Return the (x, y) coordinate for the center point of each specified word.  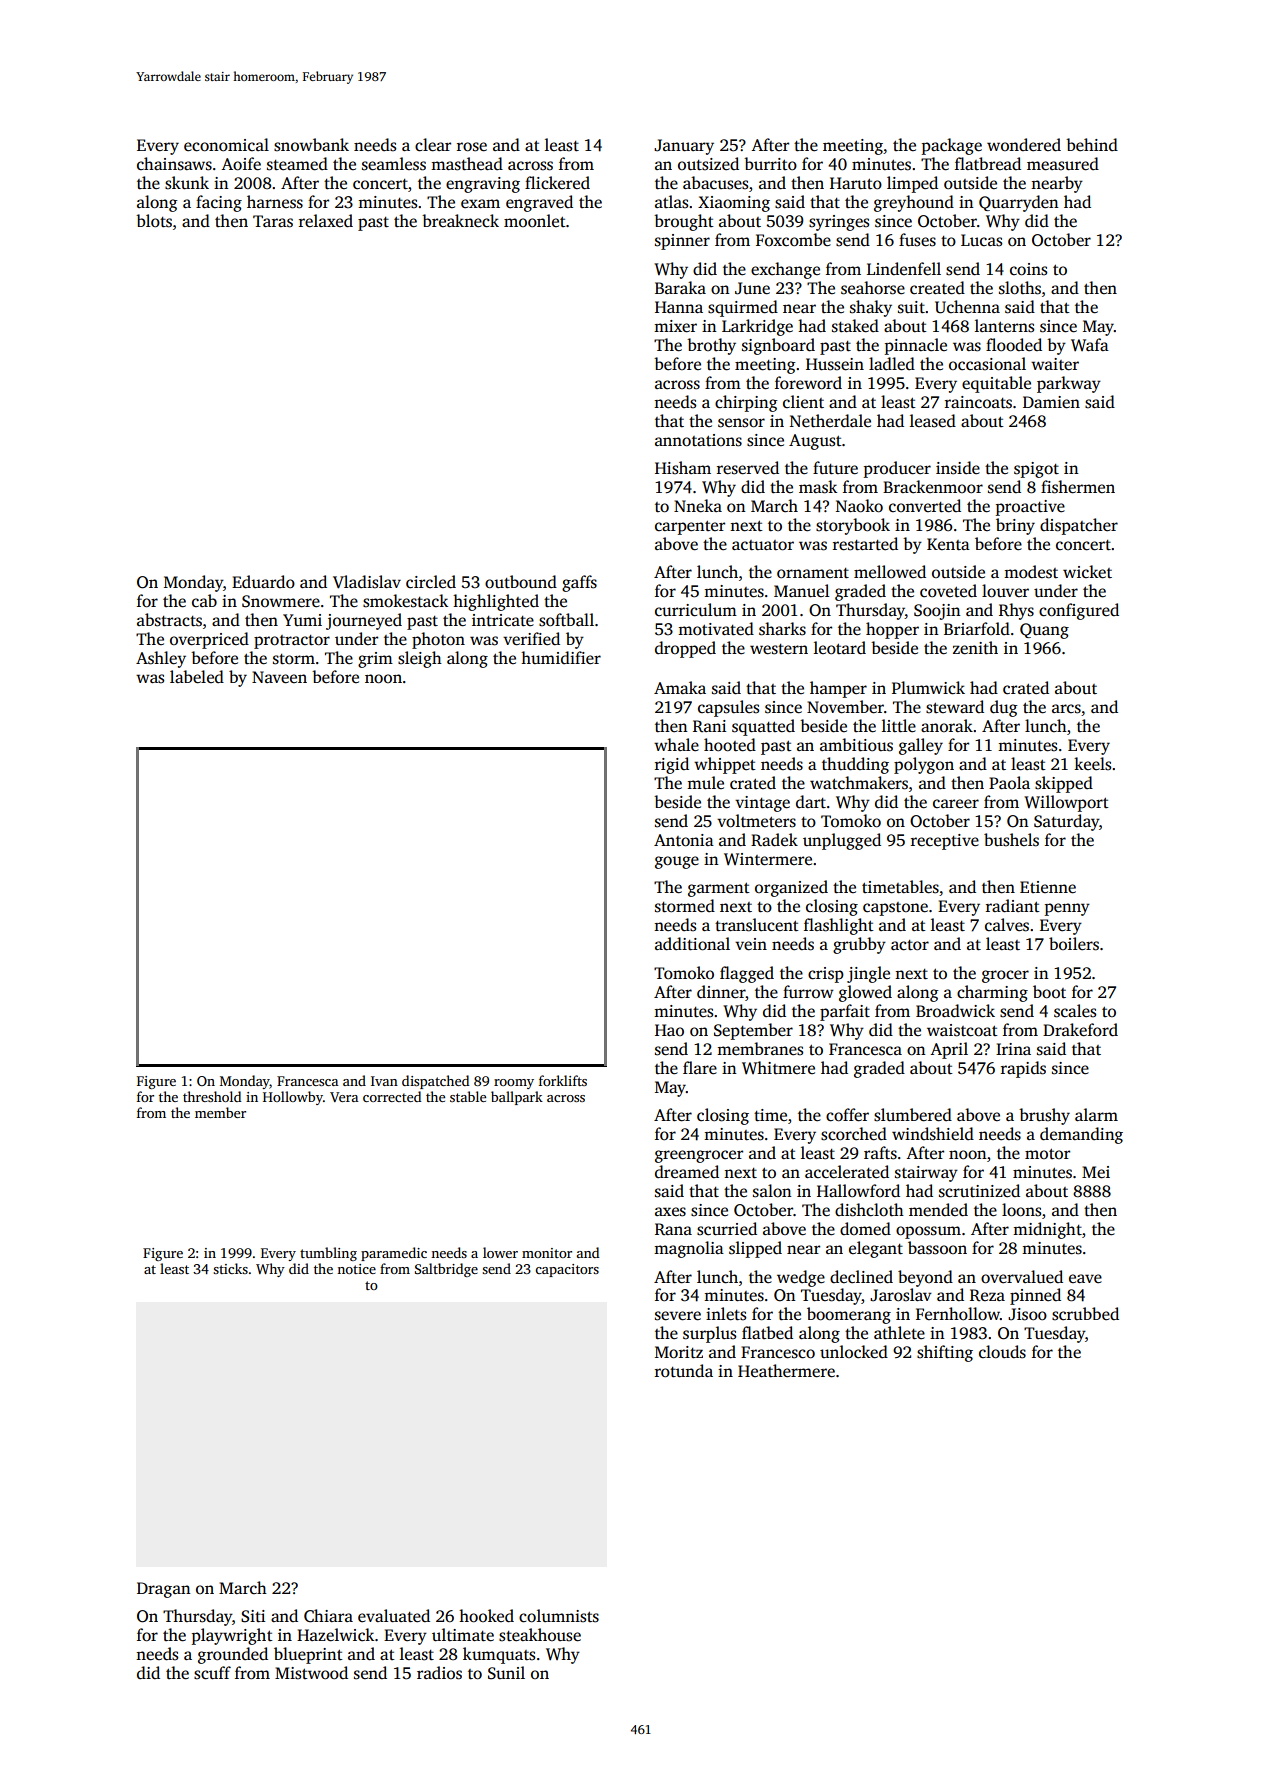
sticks (230, 1268)
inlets (726, 1314)
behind (1092, 145)
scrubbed (1085, 1314)
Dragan (164, 1590)
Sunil (506, 1673)
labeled (197, 677)
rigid (672, 765)
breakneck (460, 221)
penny (1067, 909)
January (684, 147)
